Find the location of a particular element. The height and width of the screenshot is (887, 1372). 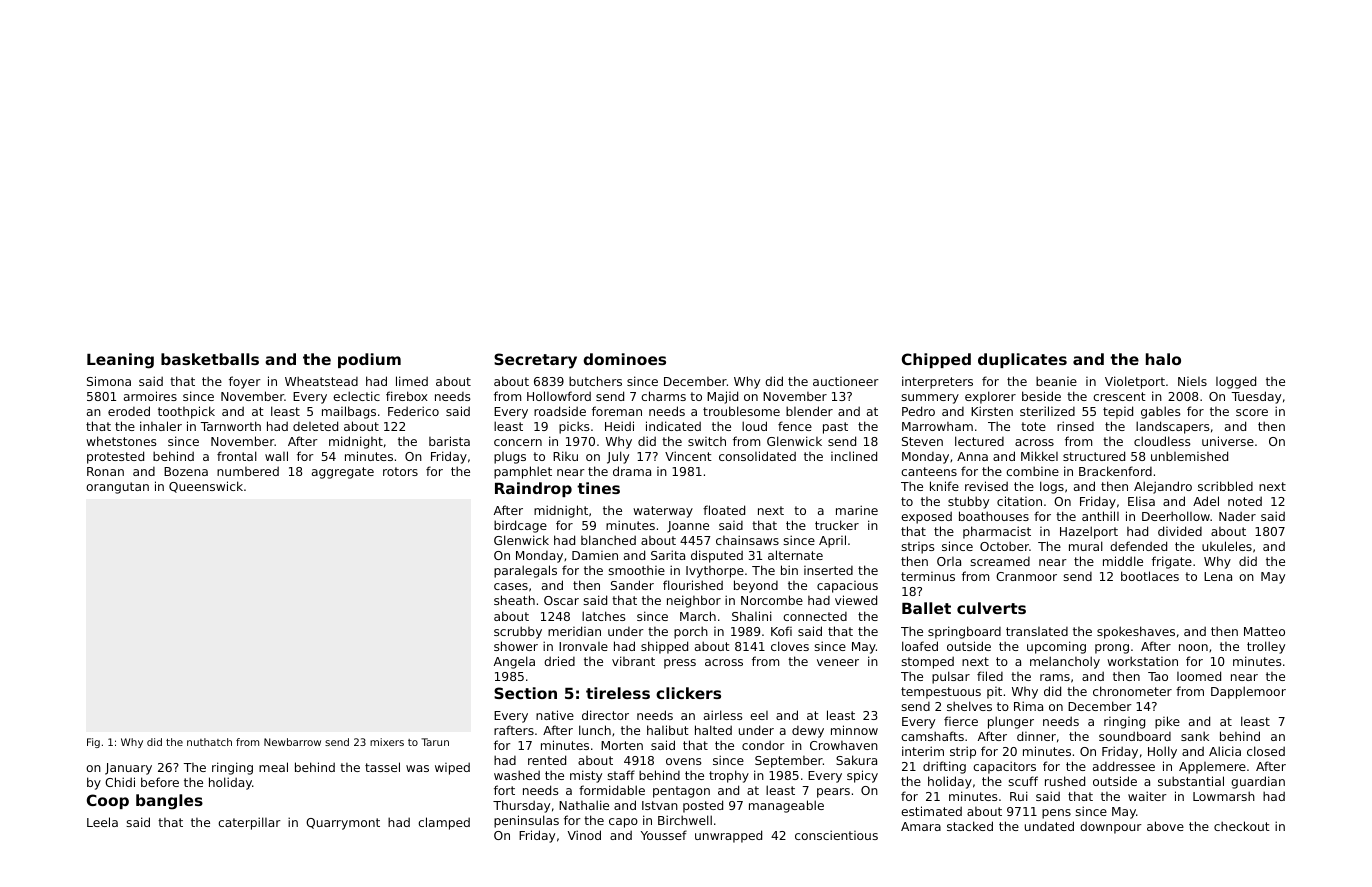

shower is located at coordinates (516, 646).
